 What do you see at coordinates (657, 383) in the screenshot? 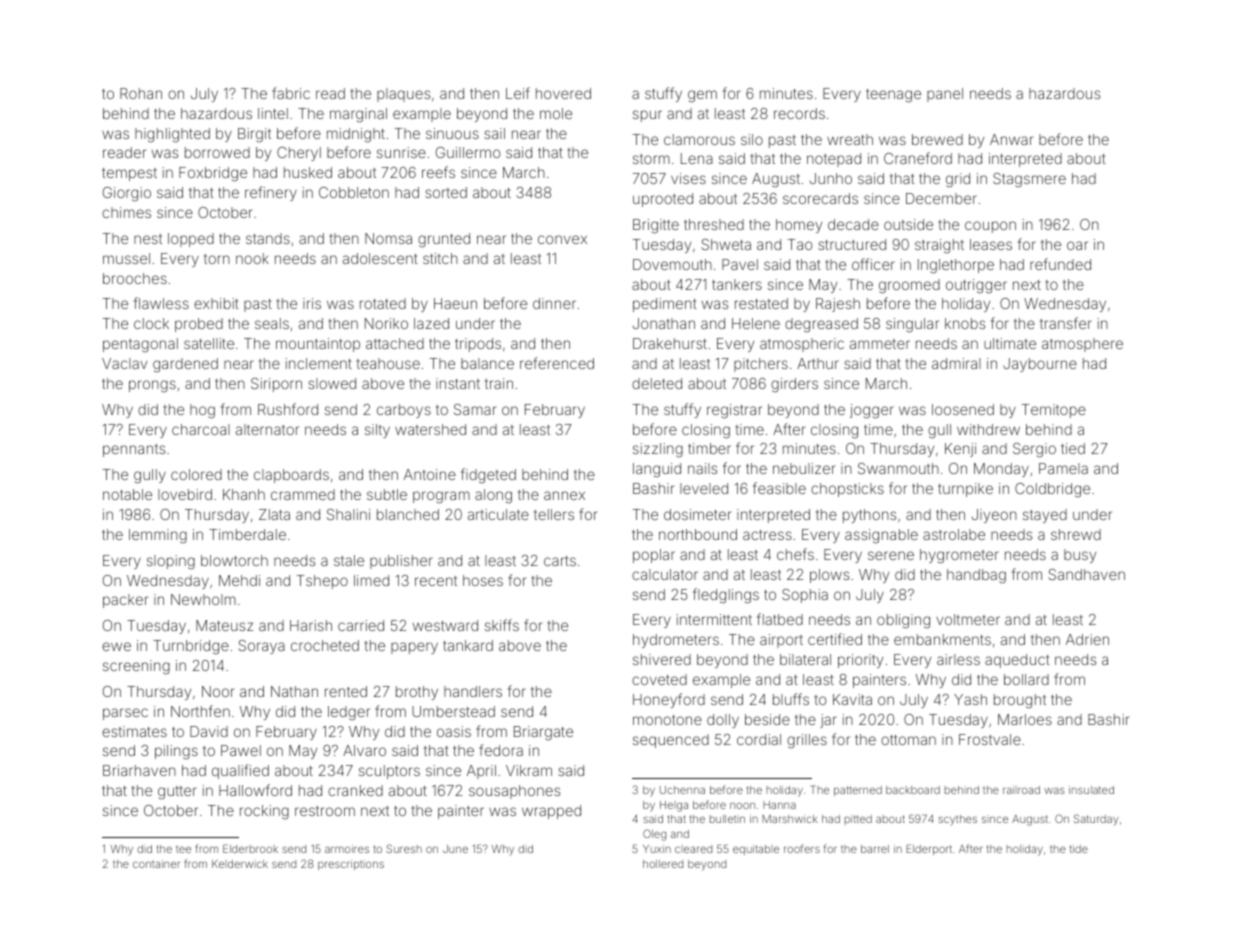
I see `deleted` at bounding box center [657, 383].
